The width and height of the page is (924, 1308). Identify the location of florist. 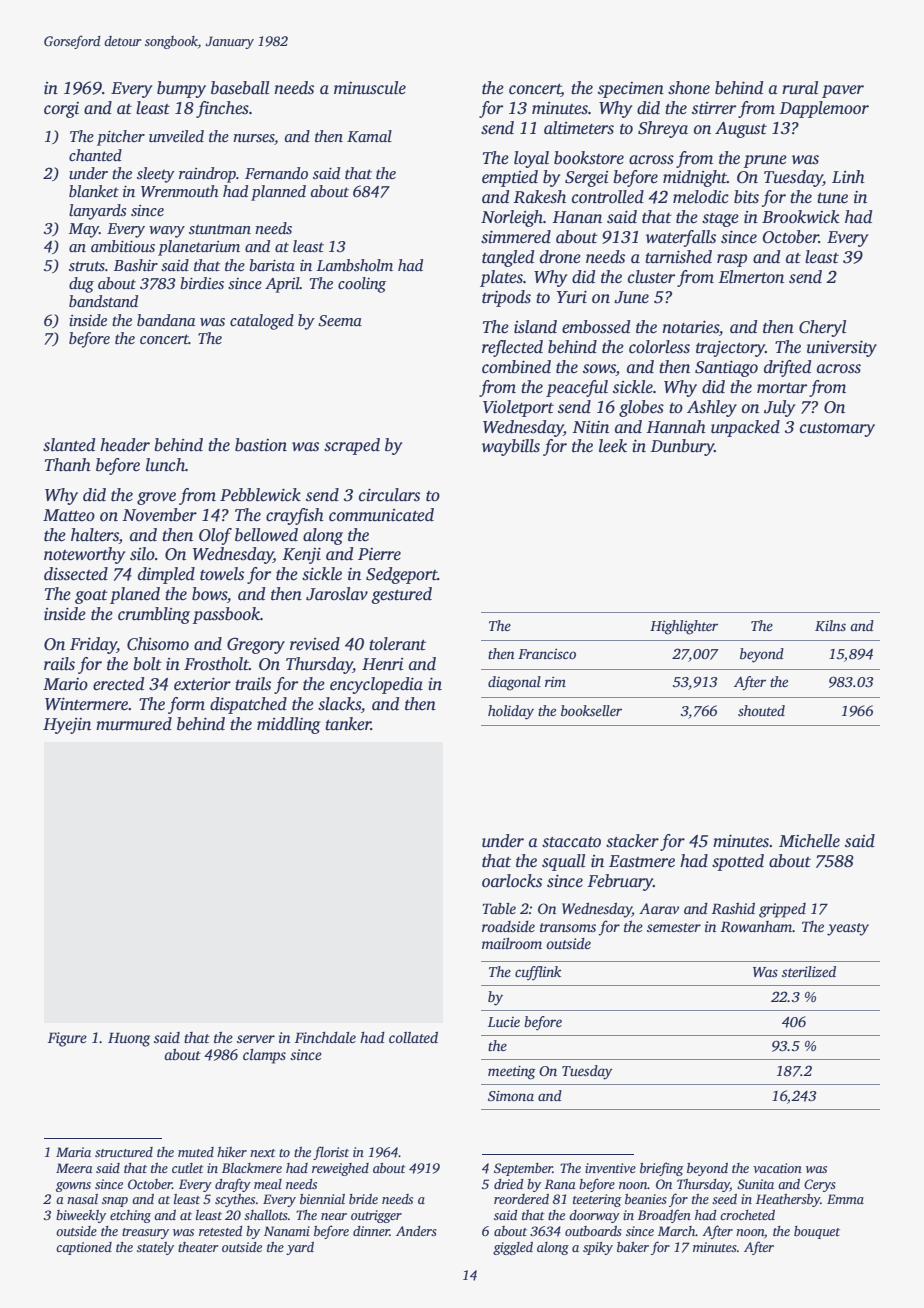
(331, 1153).
